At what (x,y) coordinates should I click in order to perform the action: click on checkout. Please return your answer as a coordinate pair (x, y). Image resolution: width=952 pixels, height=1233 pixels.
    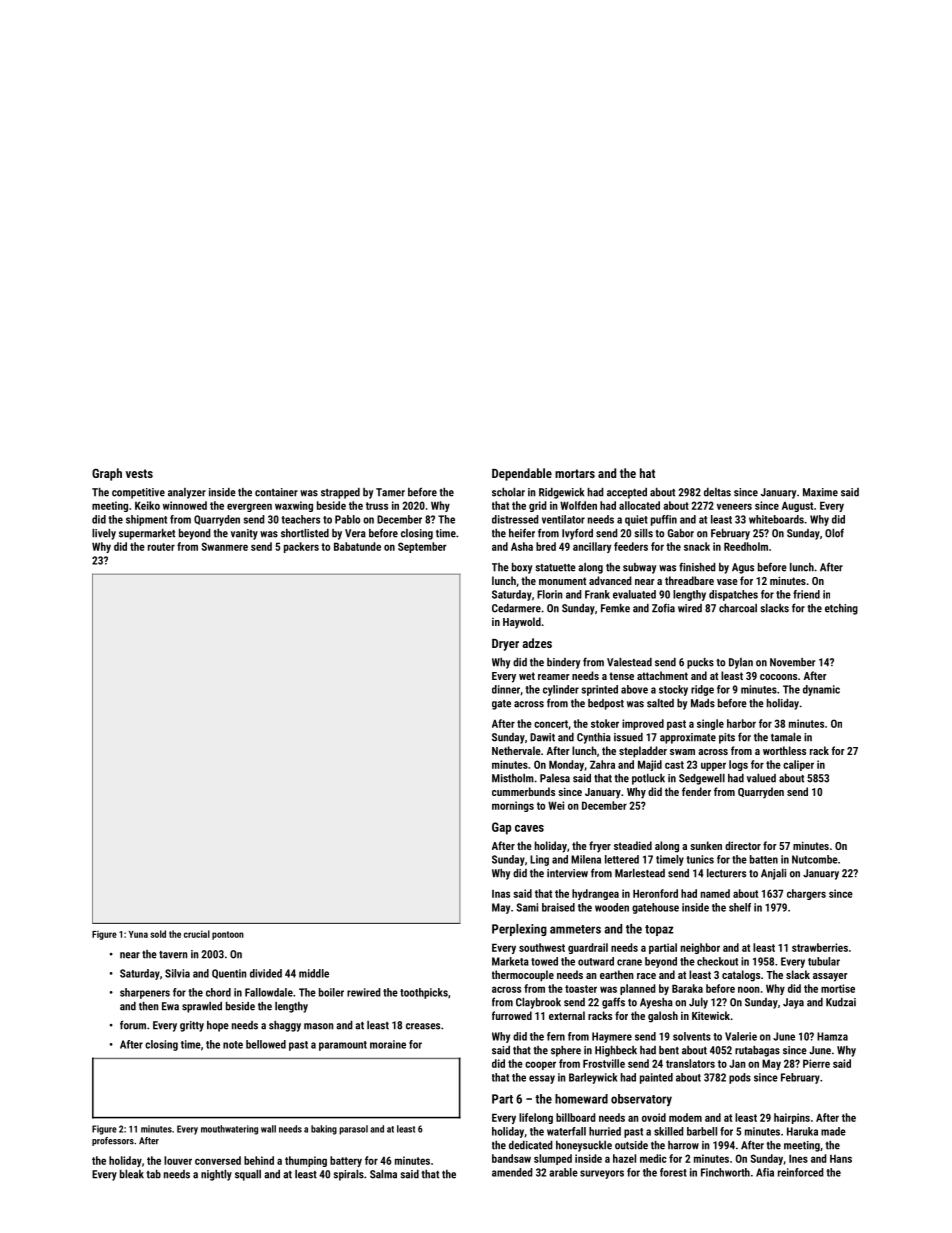
    Looking at the image, I should click on (717, 961).
